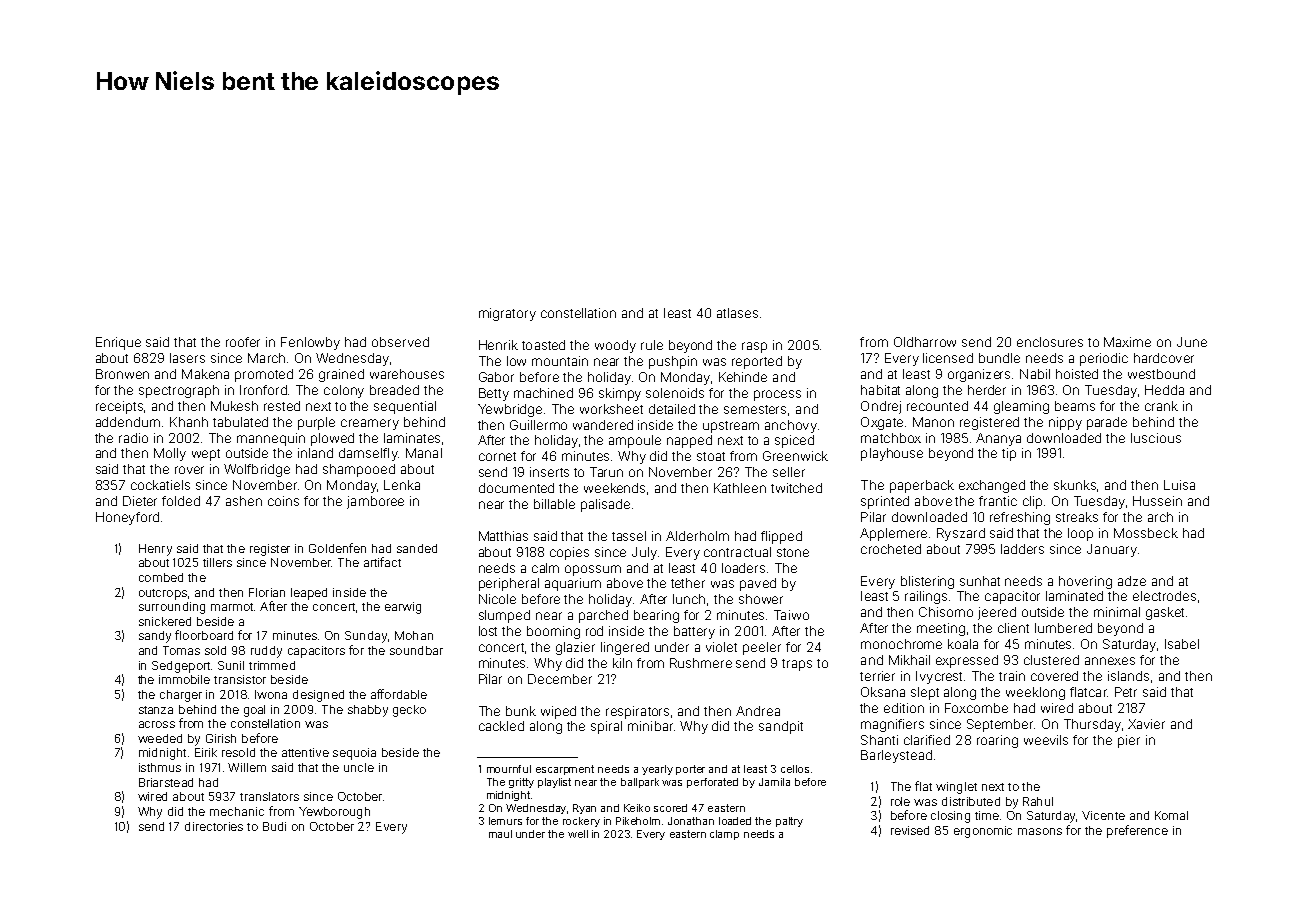  Describe the element at coordinates (497, 599) in the document. I see `Nicole` at that location.
